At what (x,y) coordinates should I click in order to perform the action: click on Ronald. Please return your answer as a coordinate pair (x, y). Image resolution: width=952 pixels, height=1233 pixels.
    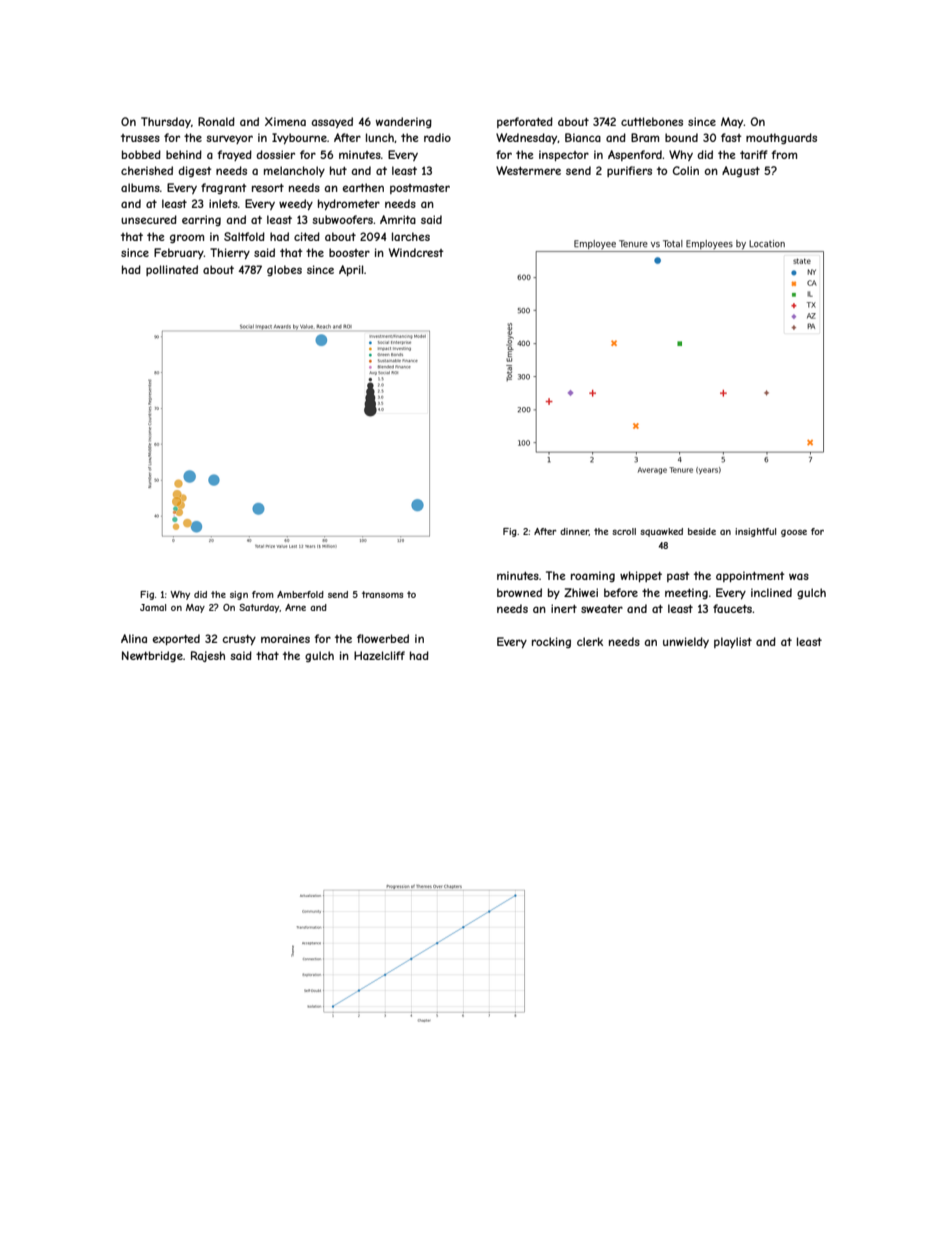
    Looking at the image, I should click on (216, 121).
